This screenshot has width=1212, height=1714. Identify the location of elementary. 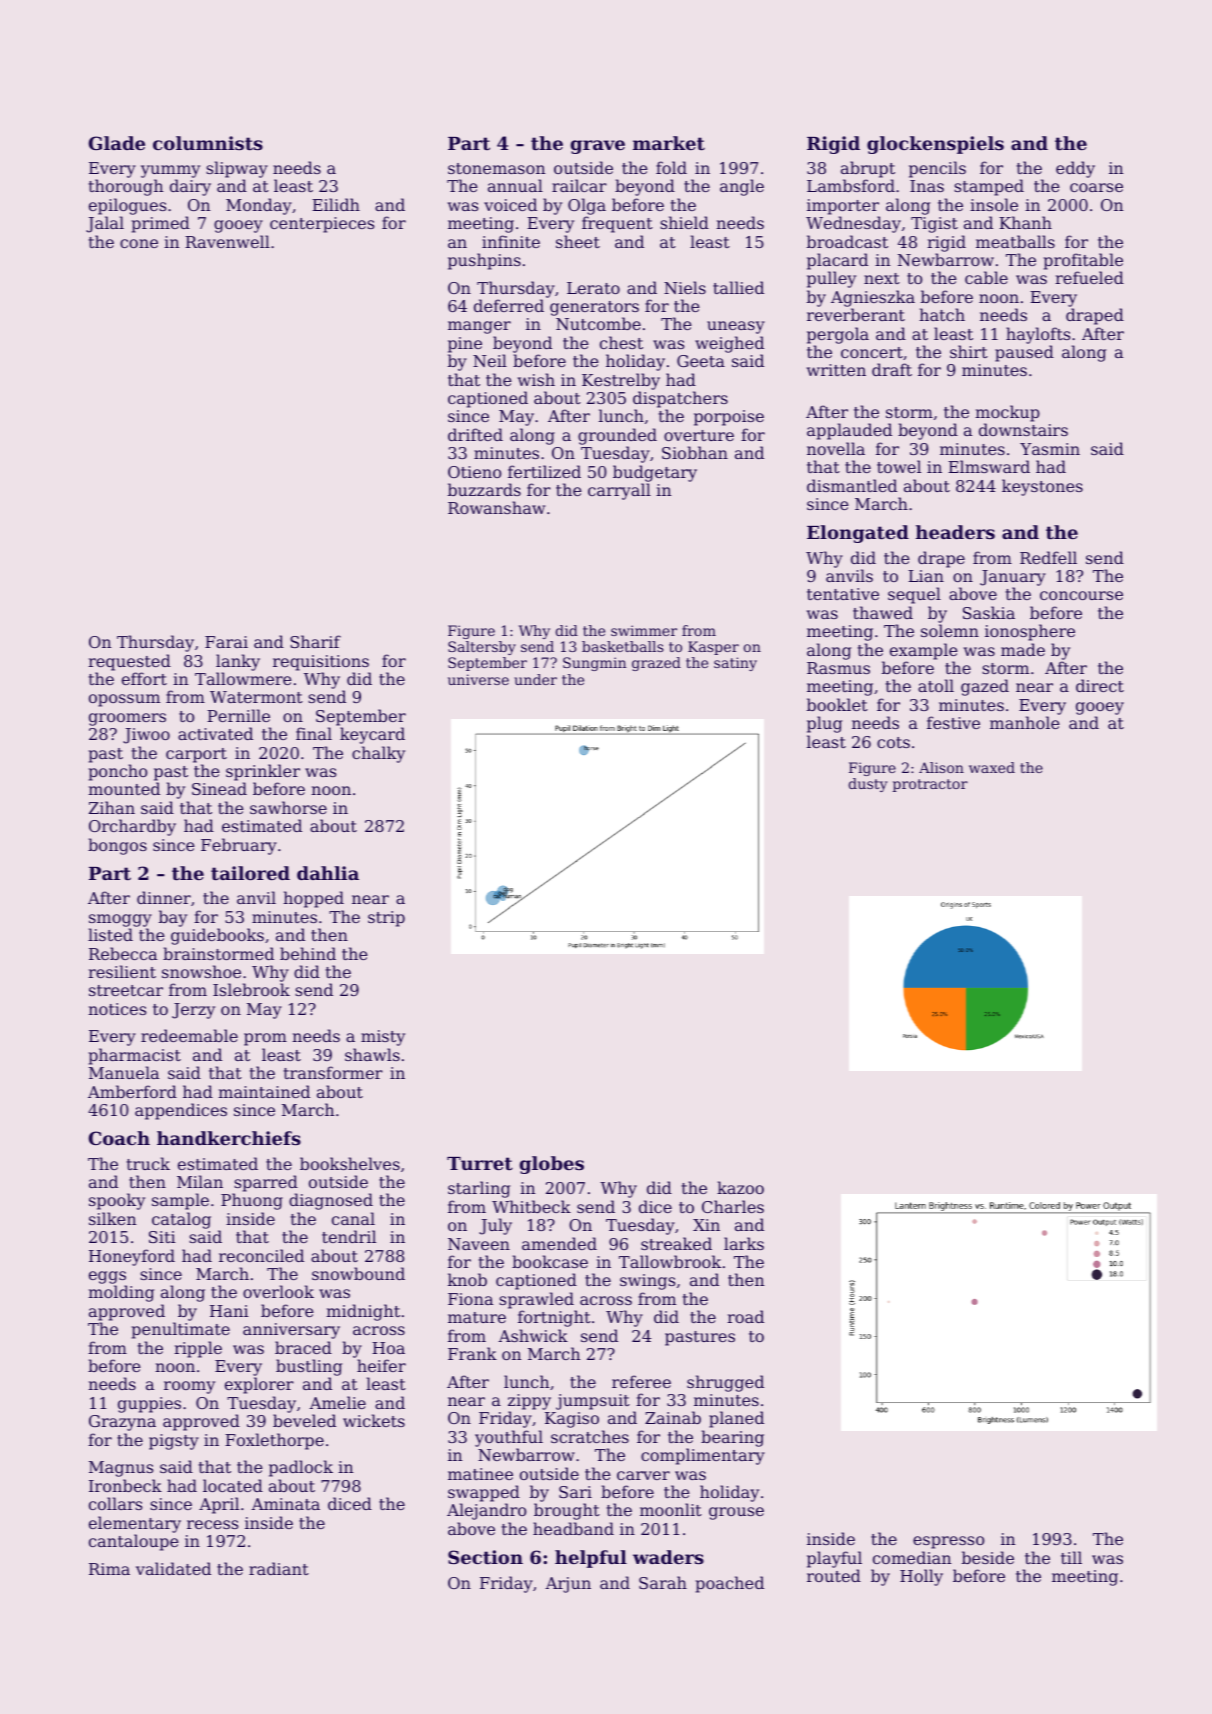
(135, 1524).
